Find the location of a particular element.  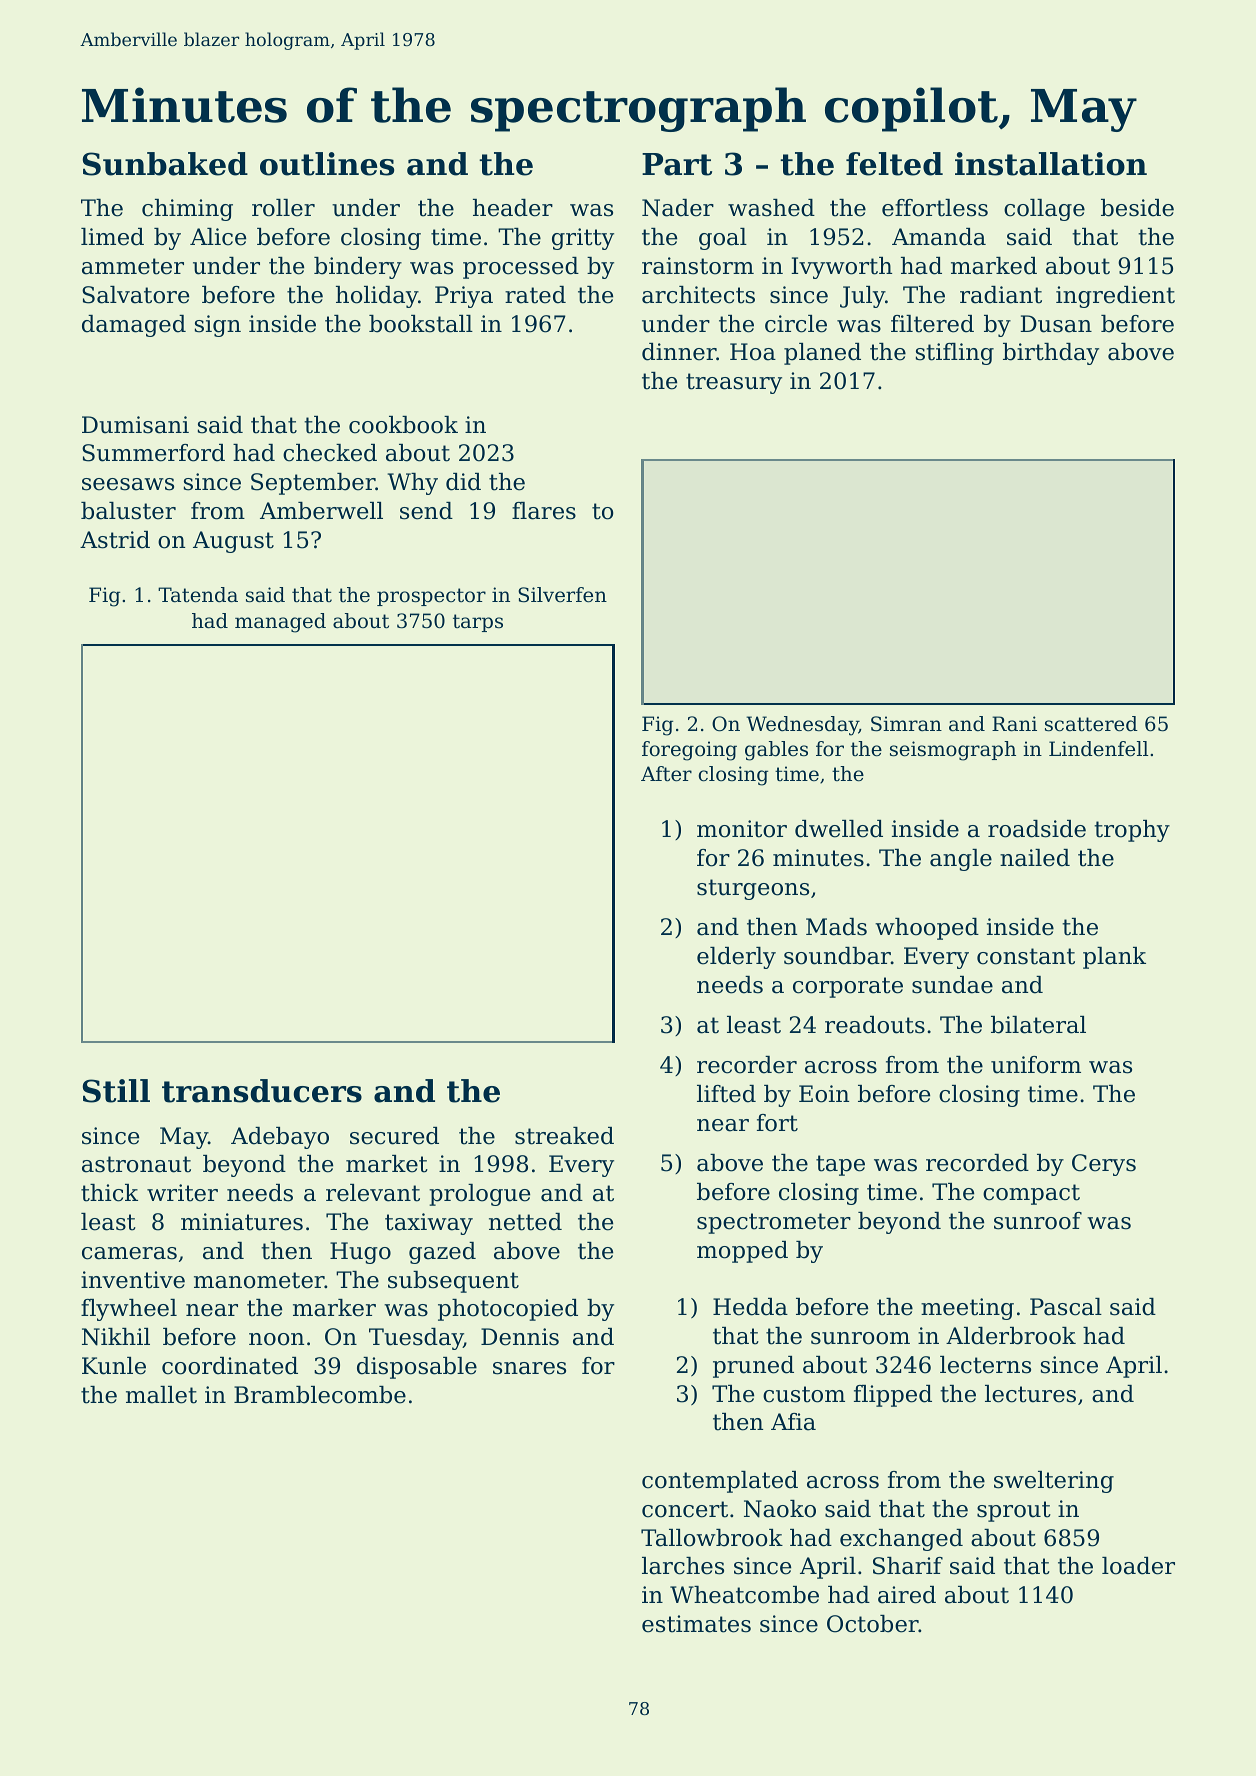

estimates is located at coordinates (696, 1624).
